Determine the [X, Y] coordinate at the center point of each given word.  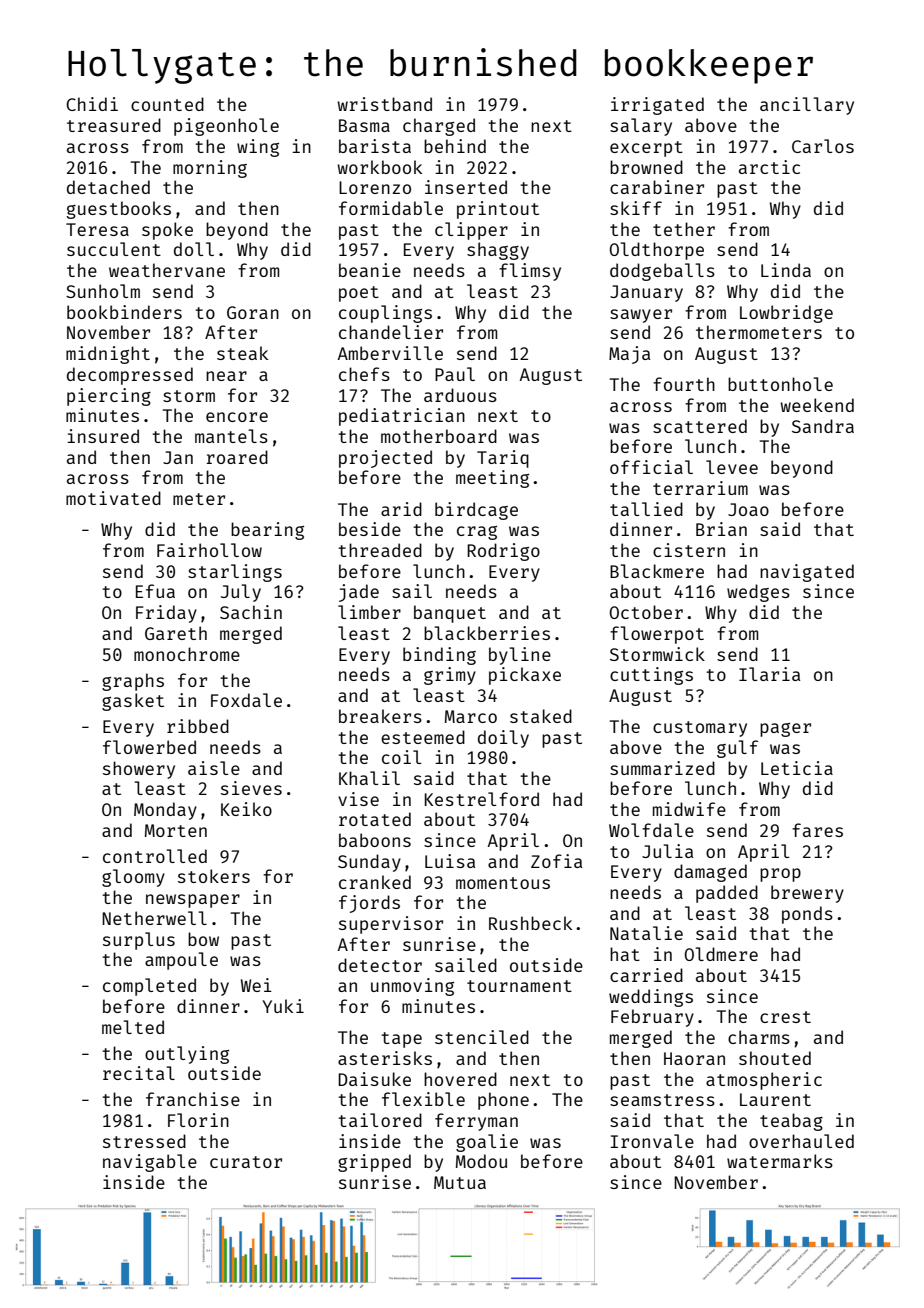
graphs [133, 682]
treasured [114, 125]
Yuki [283, 1006]
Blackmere [657, 571]
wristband [384, 104]
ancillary [807, 106]
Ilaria [769, 674]
